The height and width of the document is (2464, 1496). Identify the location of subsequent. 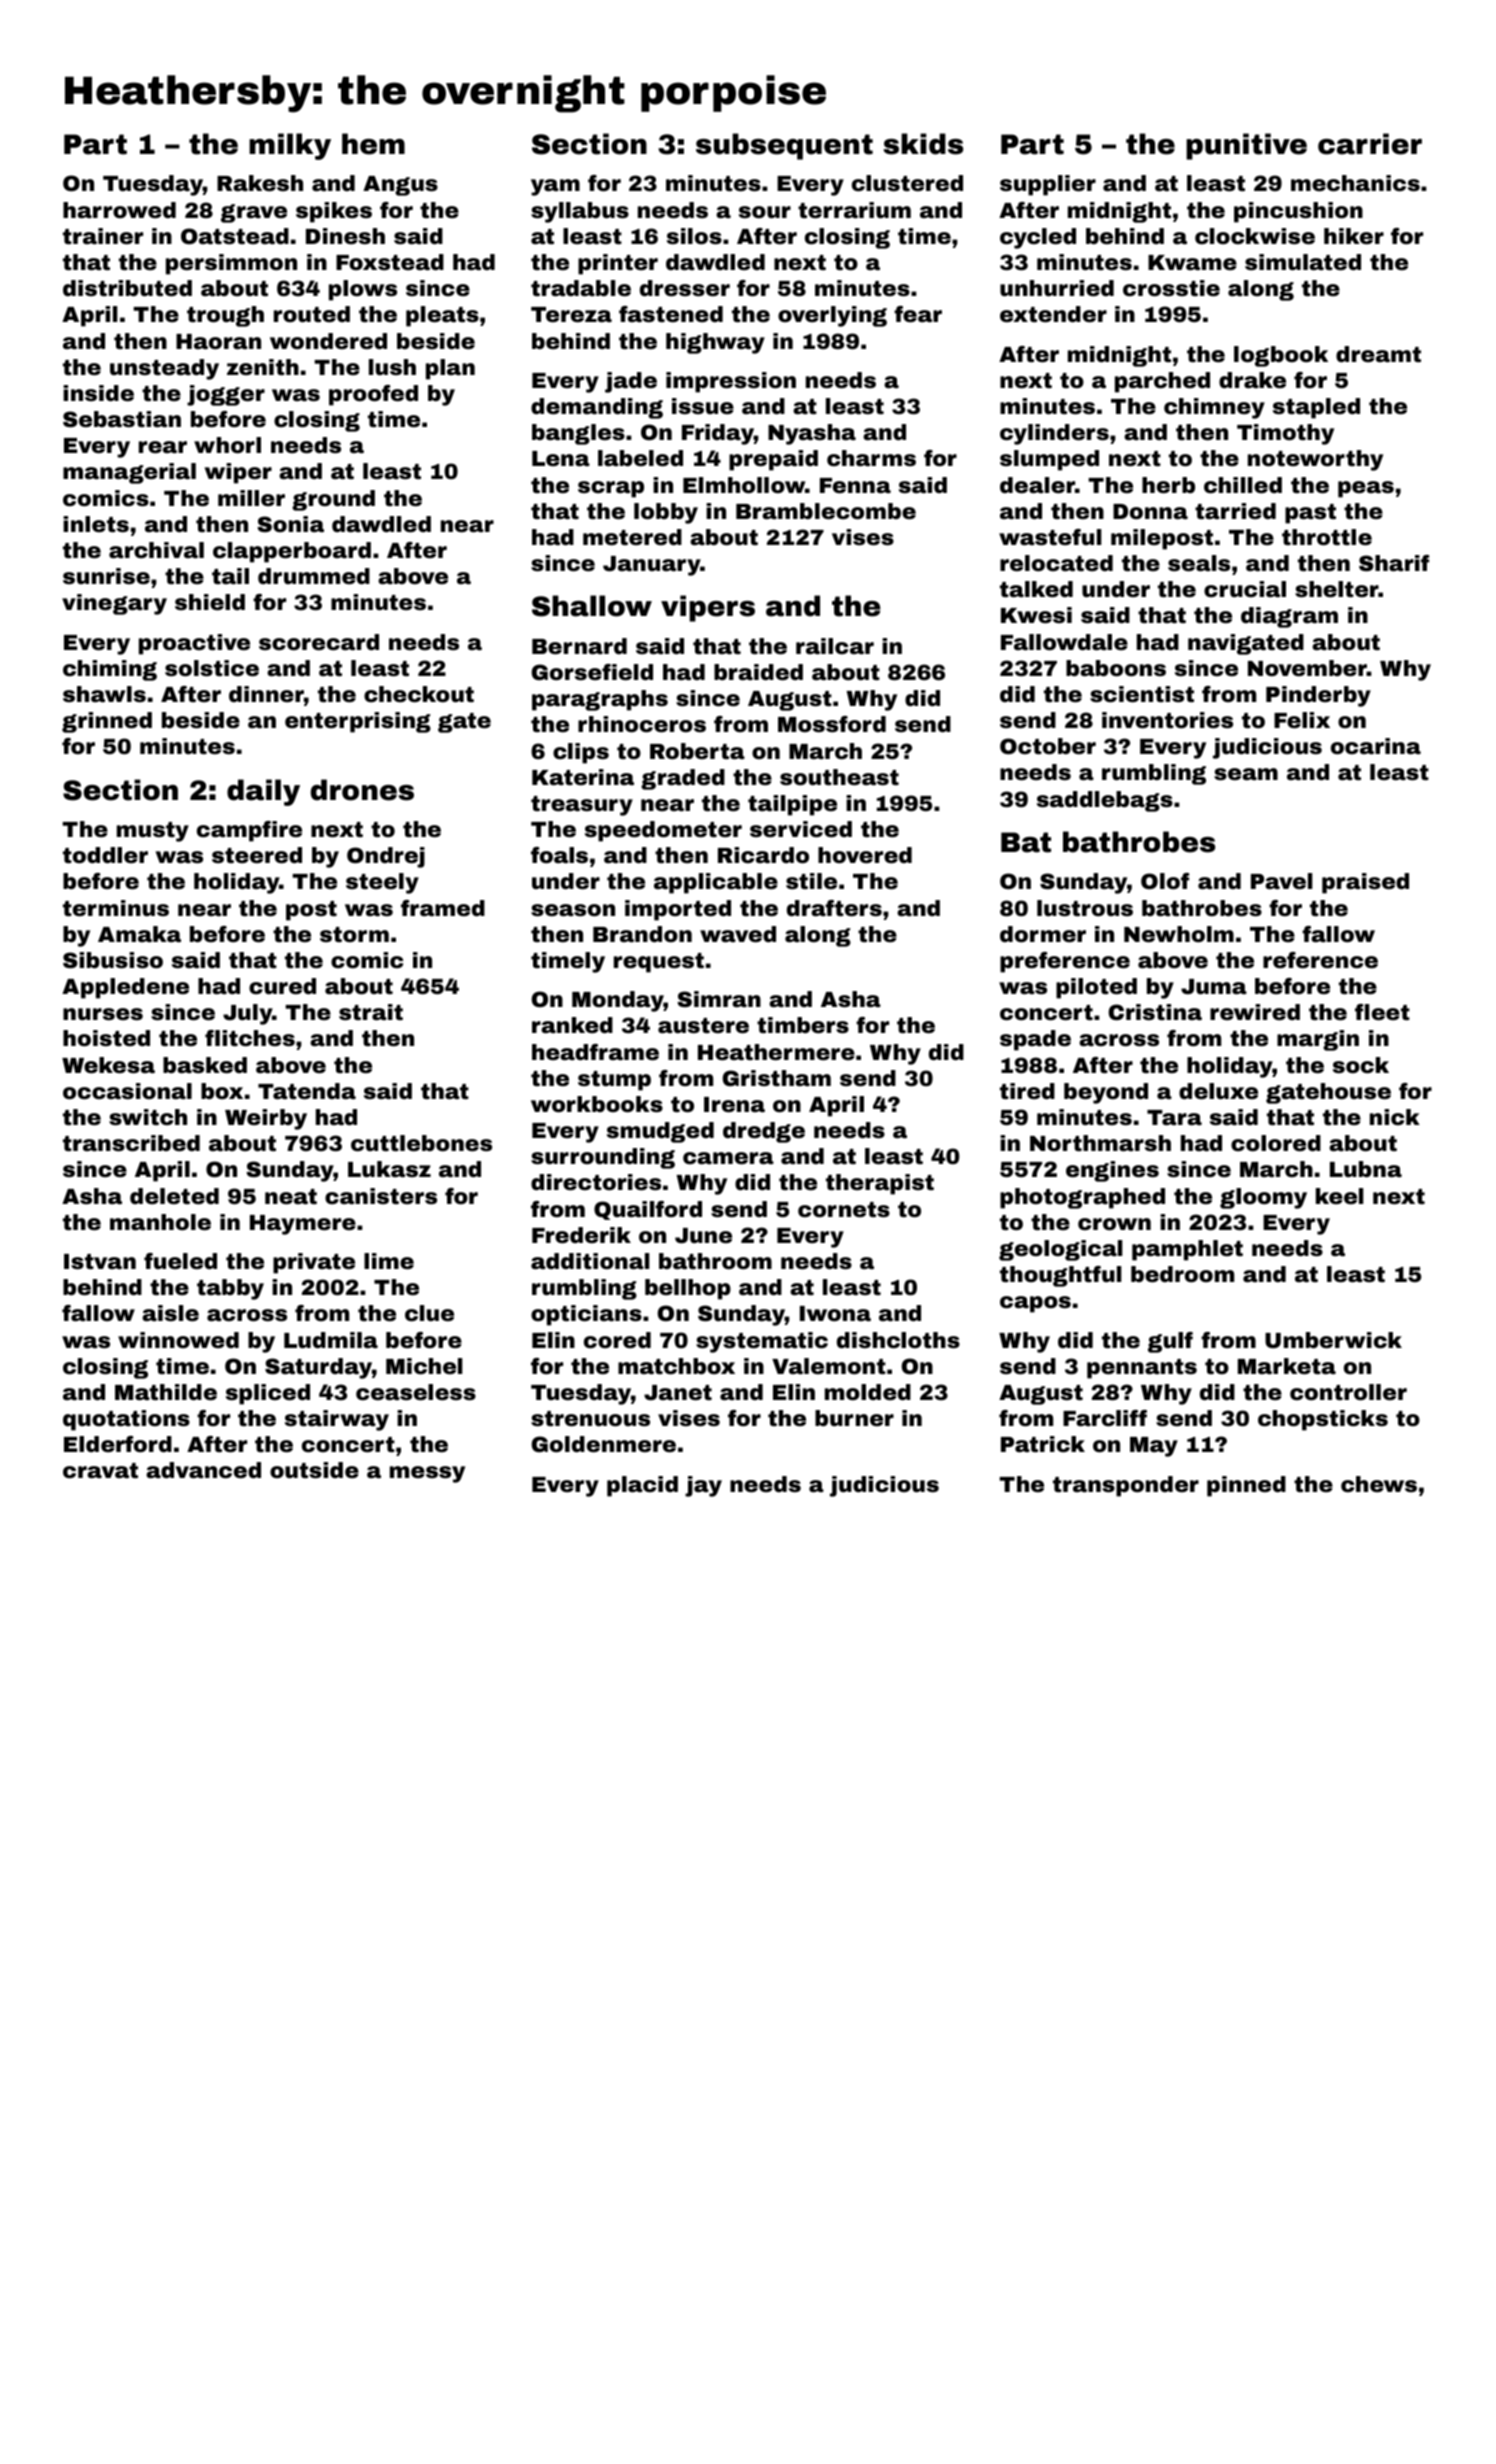
(784, 146).
